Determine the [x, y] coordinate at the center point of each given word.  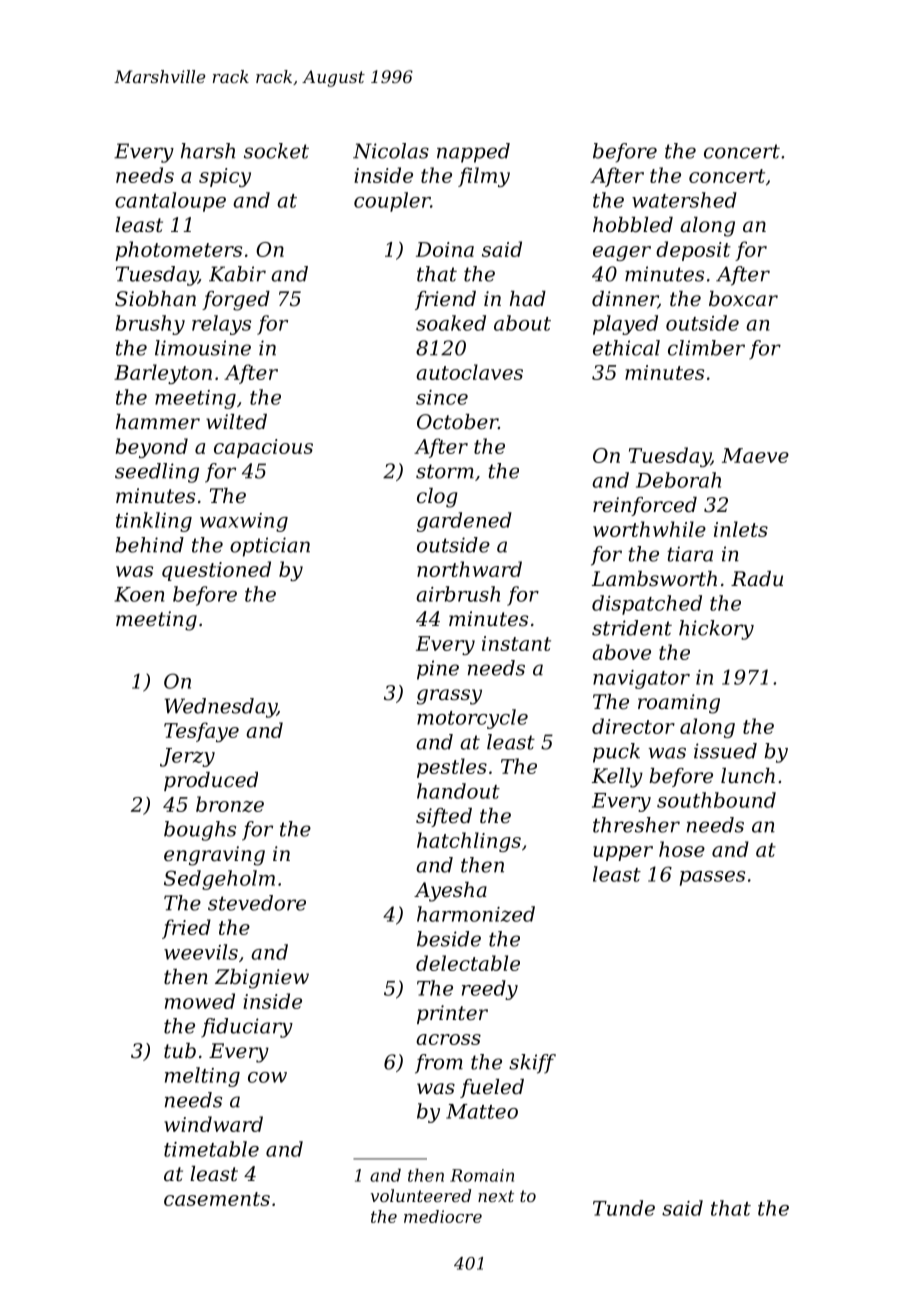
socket [276, 151]
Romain [482, 1175]
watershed [684, 200]
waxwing [244, 522]
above [621, 652]
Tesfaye [201, 732]
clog [437, 498]
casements [217, 1199]
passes [712, 878]
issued [725, 751]
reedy [490, 990]
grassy [449, 697]
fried [186, 929]
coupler [392, 202]
